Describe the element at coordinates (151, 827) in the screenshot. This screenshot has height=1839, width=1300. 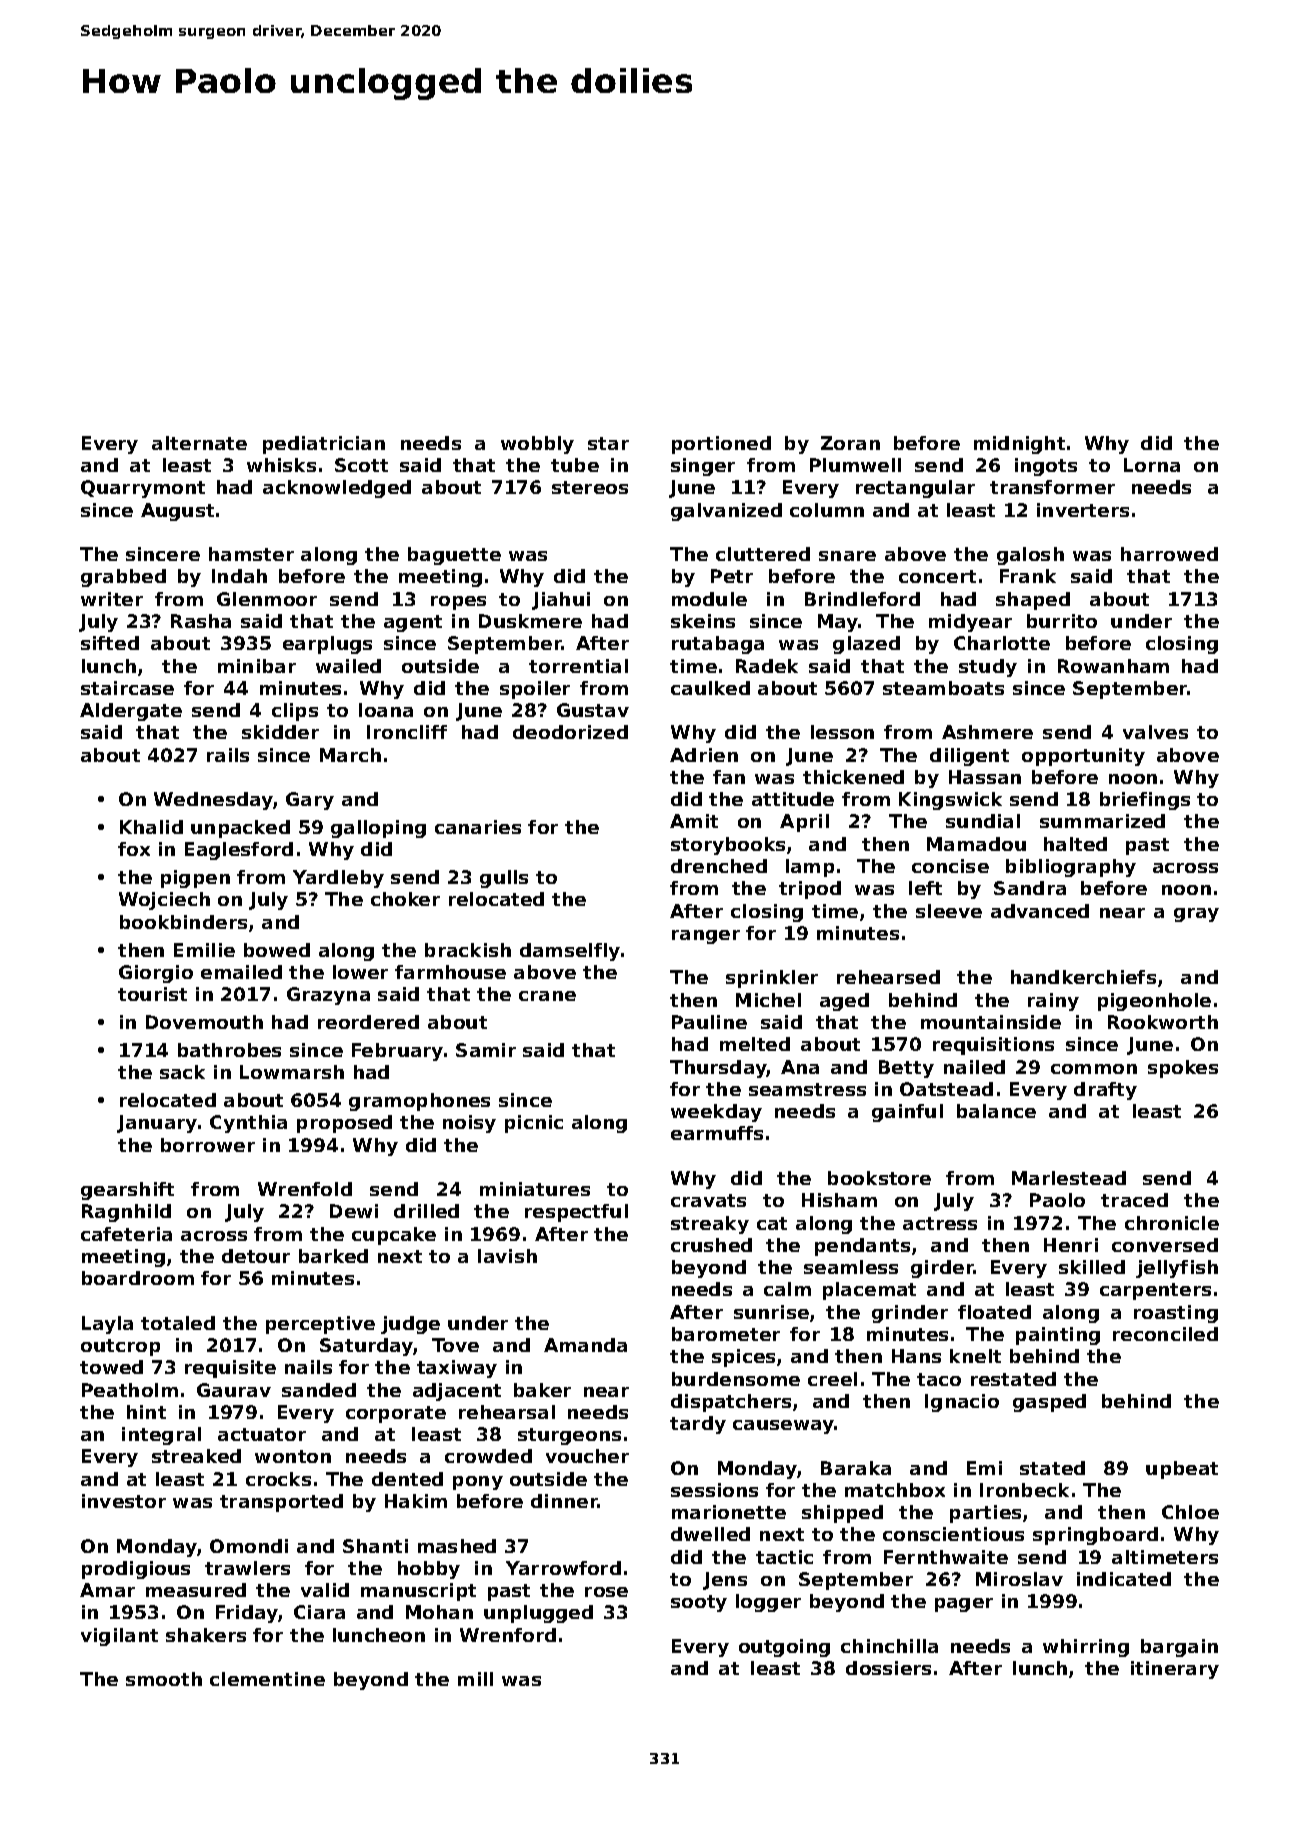
I see `Khalid` at that location.
